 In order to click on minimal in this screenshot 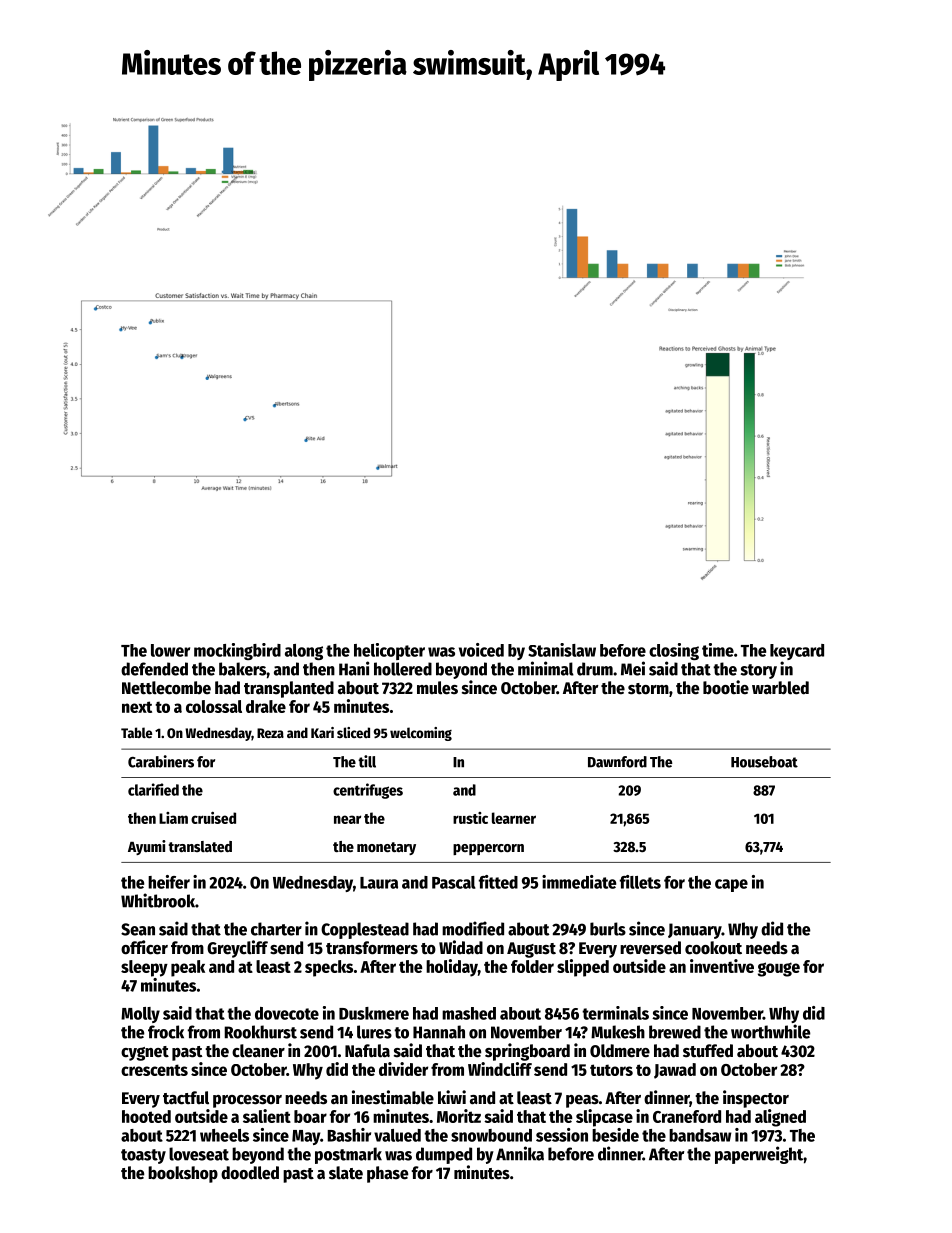, I will do `click(546, 668)`.
